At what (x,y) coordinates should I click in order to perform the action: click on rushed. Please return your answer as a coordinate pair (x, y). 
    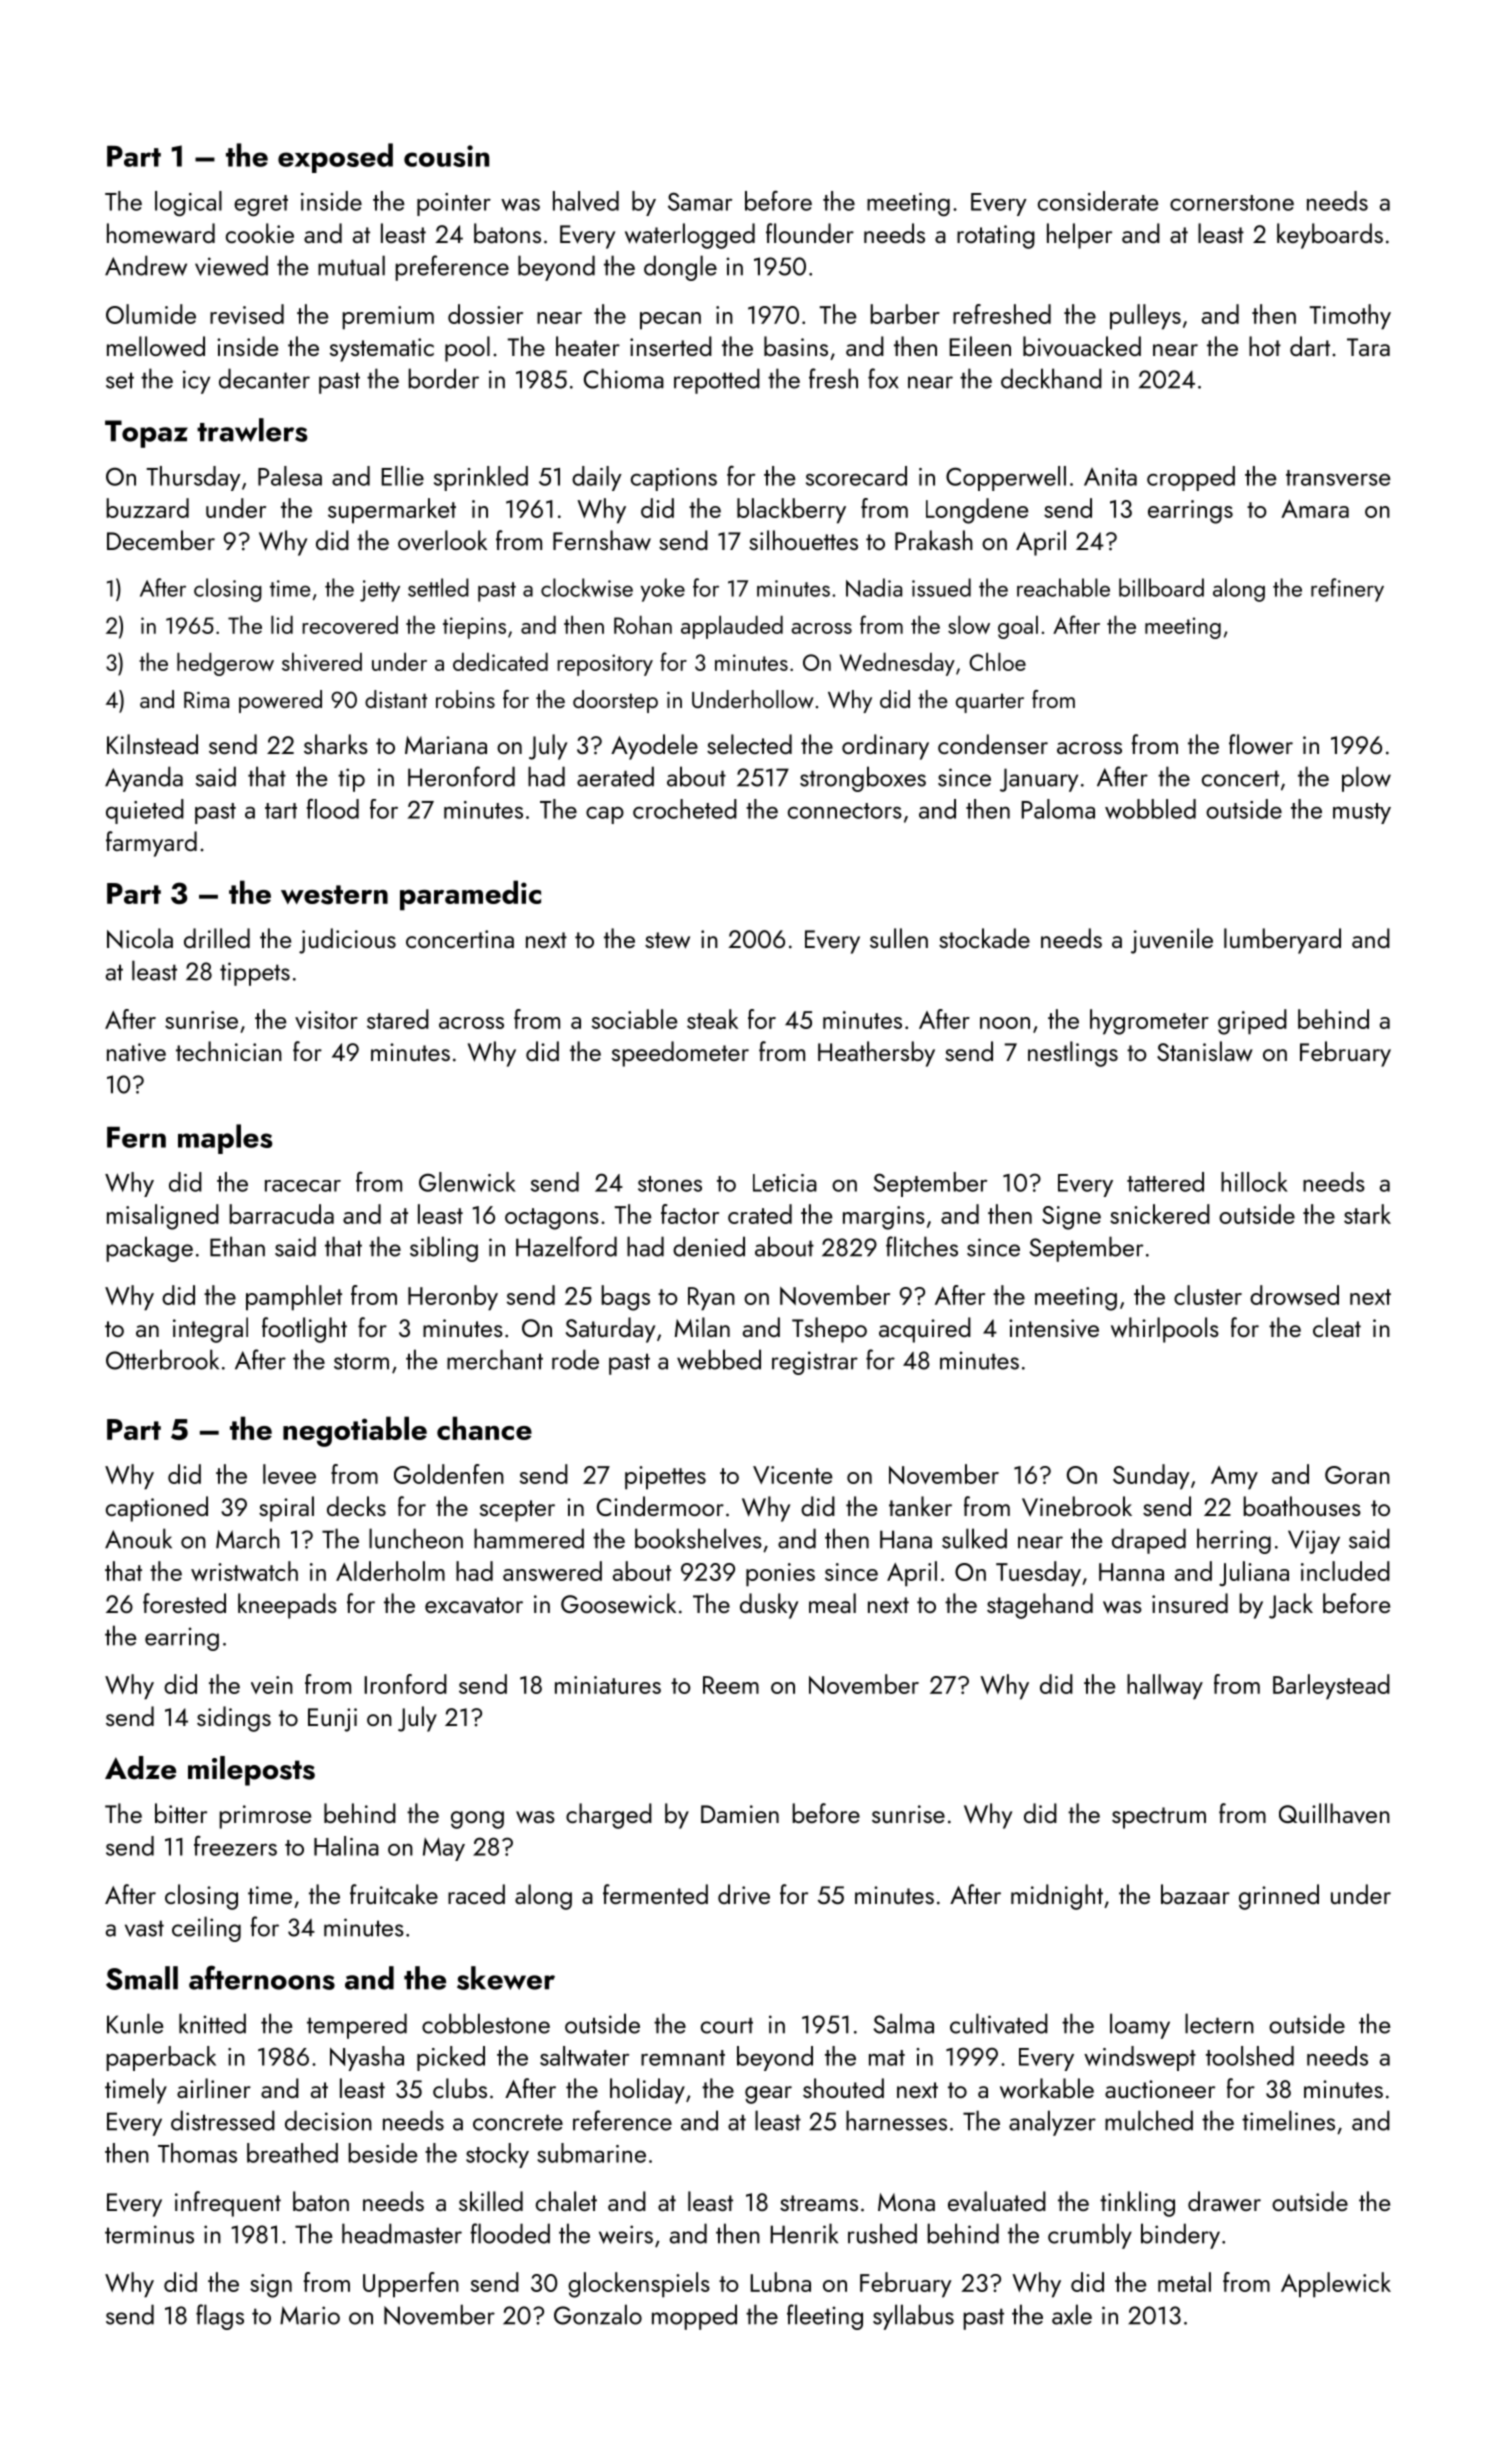
    Looking at the image, I should click on (882, 2233).
